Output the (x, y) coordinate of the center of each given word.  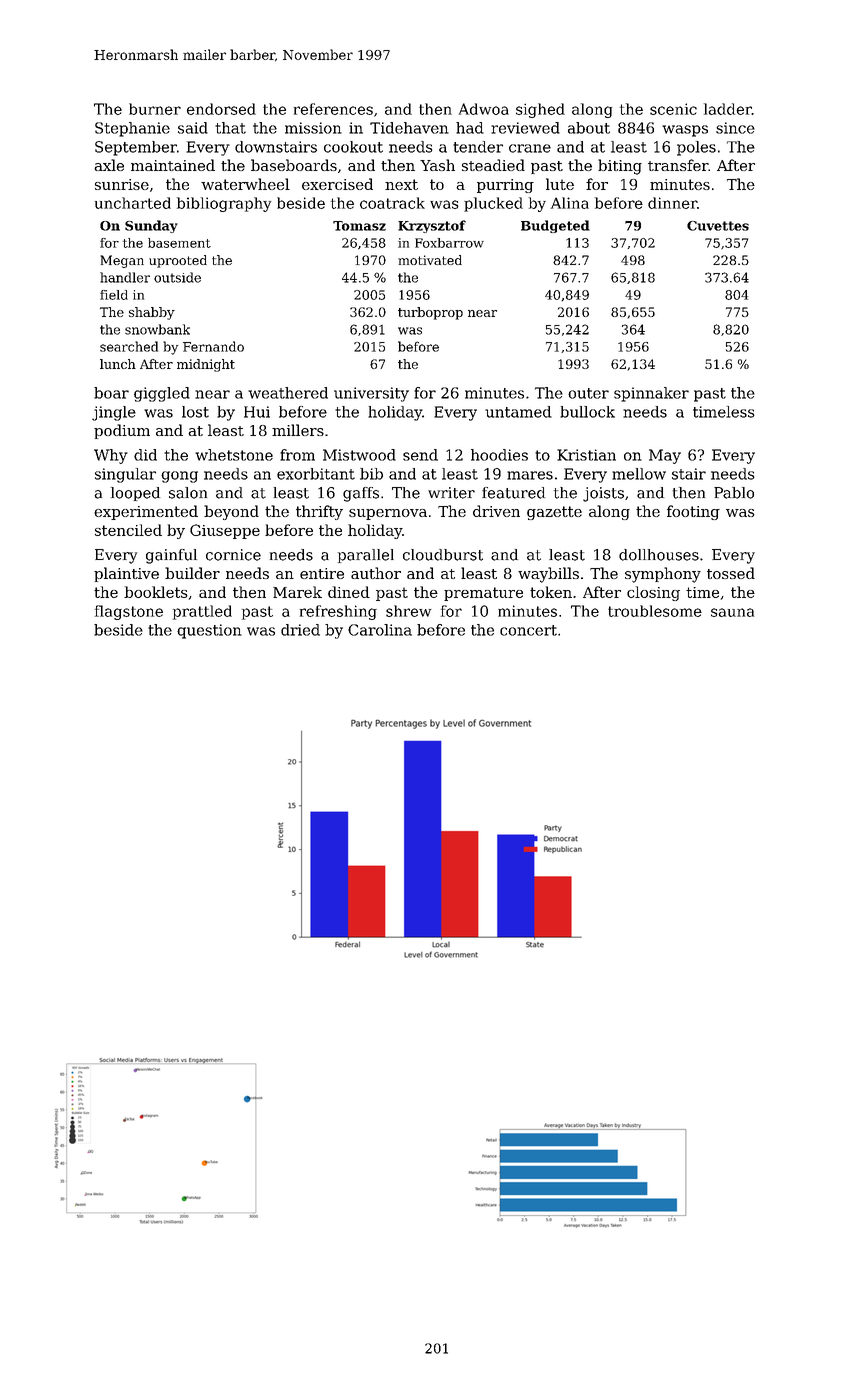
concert (528, 630)
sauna (732, 612)
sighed (540, 110)
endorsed (221, 109)
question (209, 631)
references (333, 109)
